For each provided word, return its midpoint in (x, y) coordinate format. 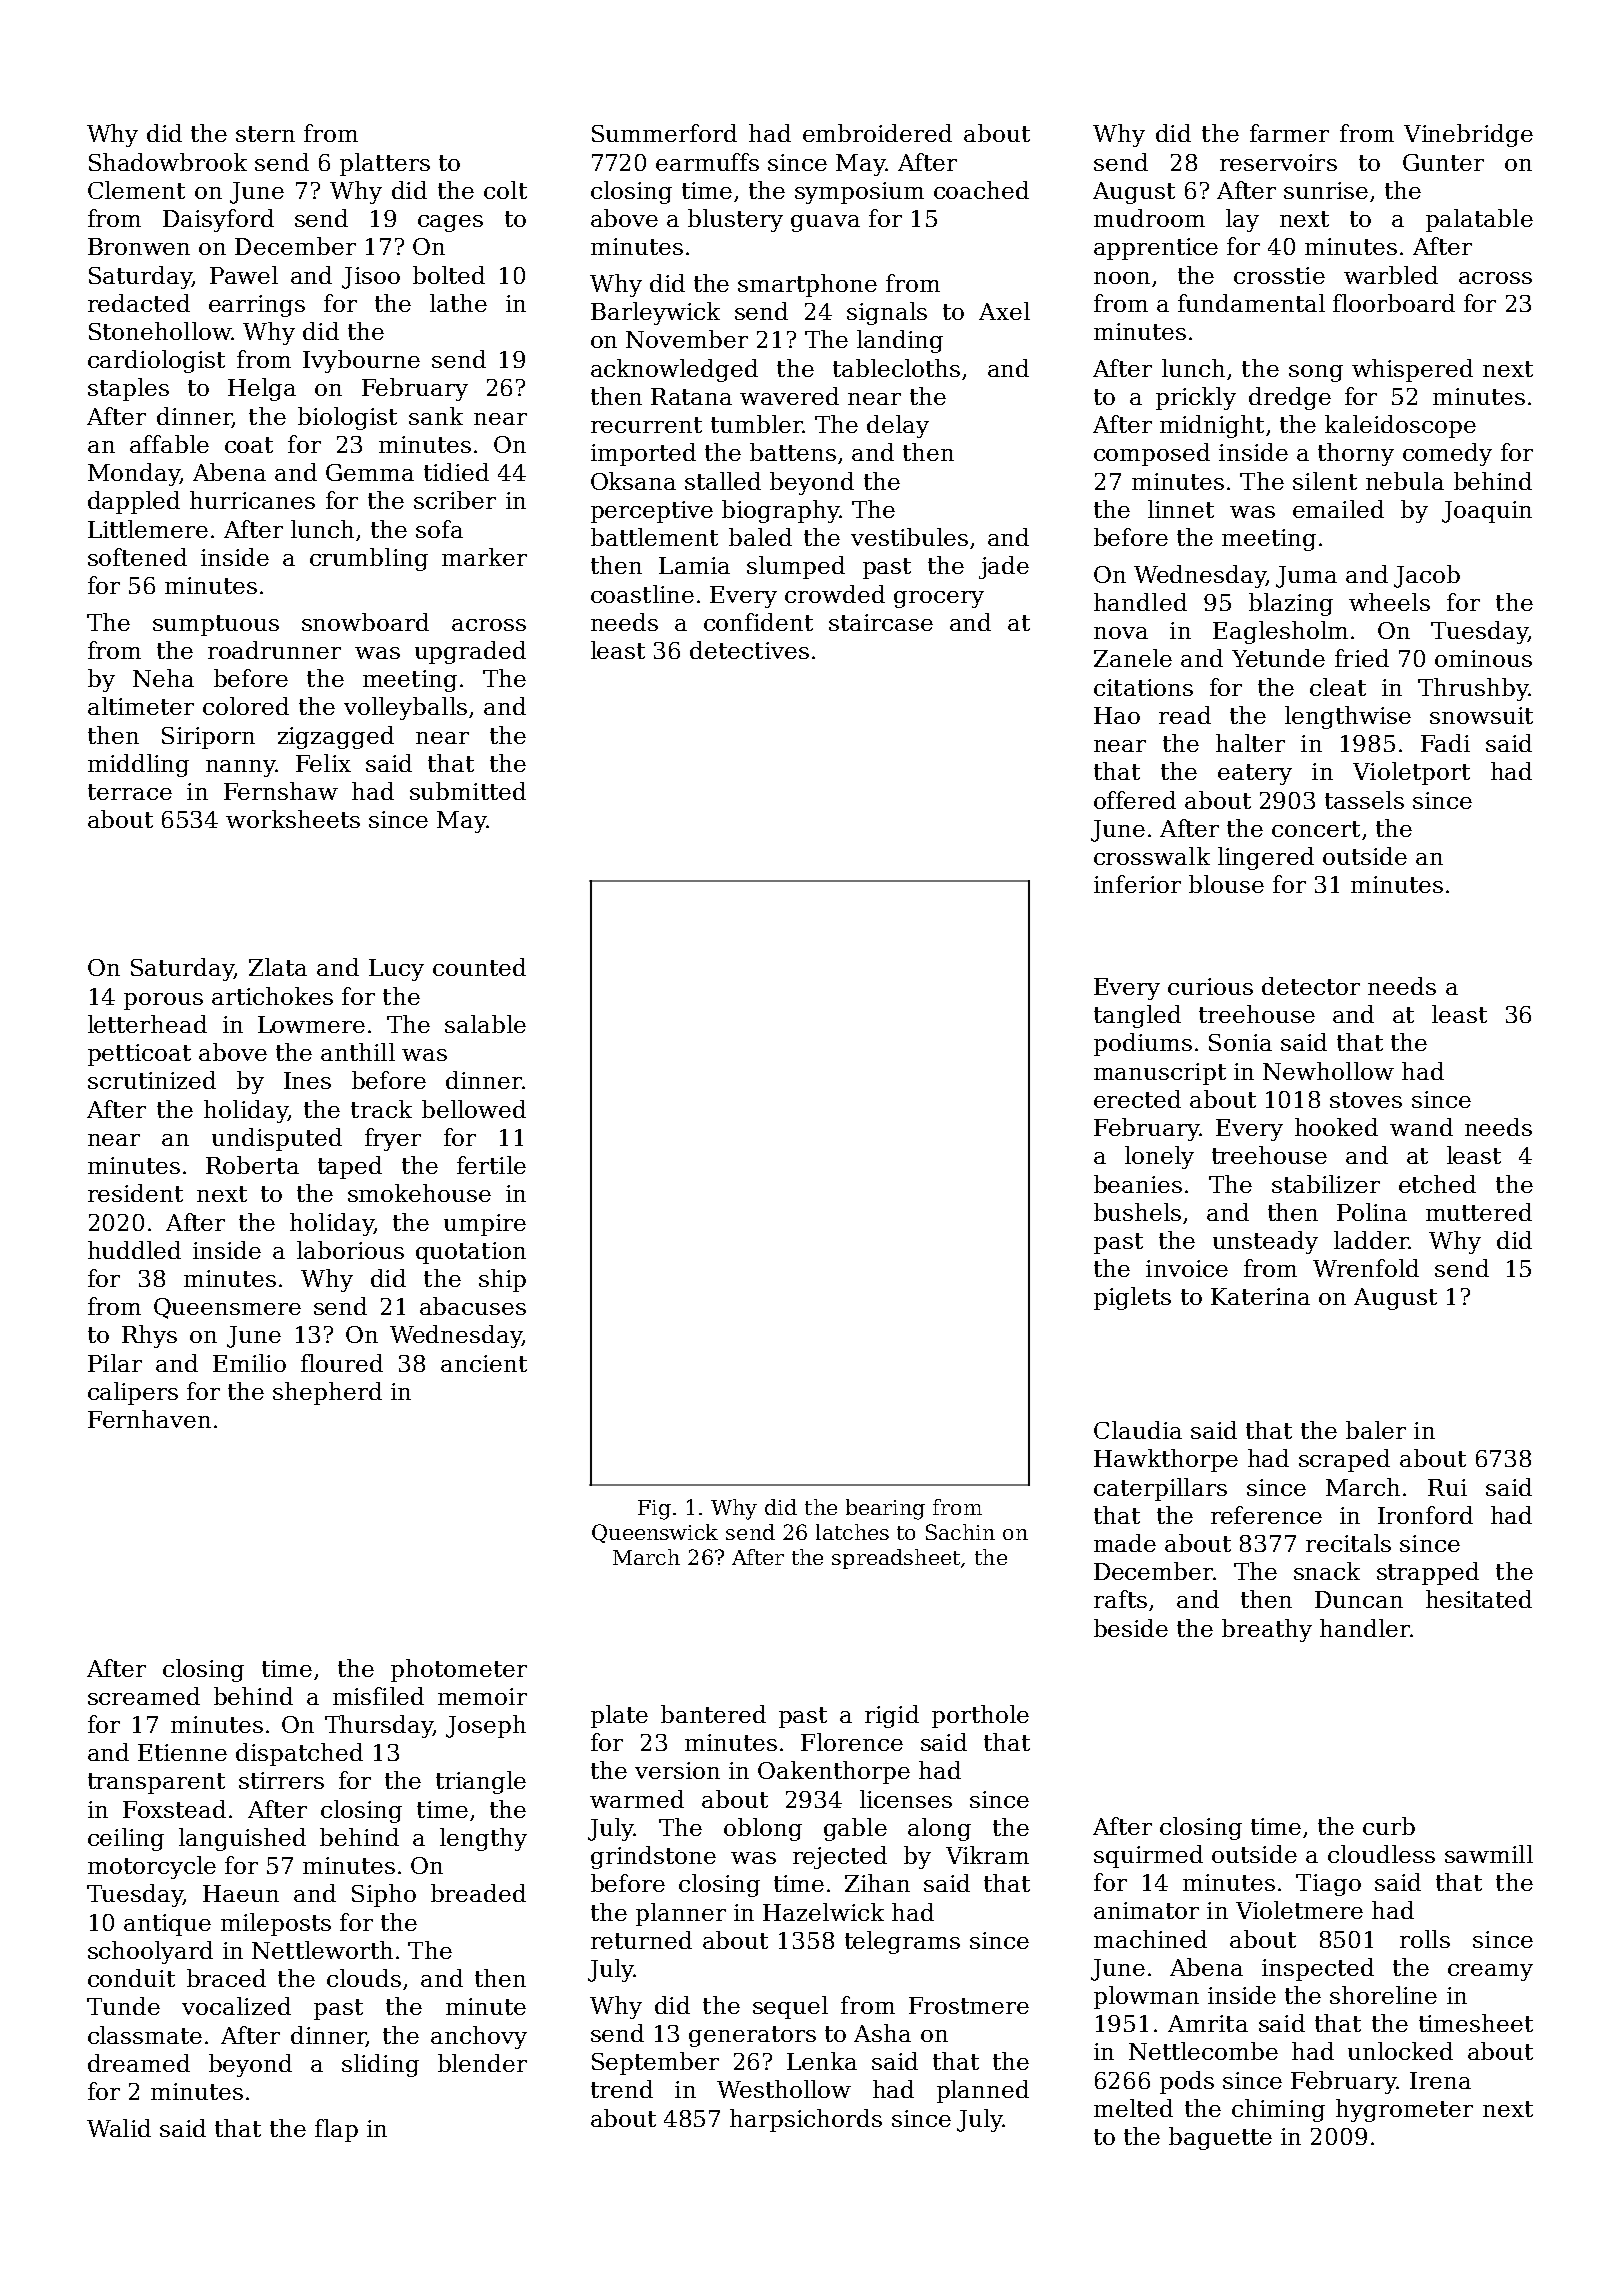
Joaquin (1487, 512)
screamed (144, 1696)
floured (342, 1363)
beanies (1138, 1184)
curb (1389, 1826)
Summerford (664, 133)
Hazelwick (823, 1912)
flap (336, 2130)
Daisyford (218, 220)
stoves (1366, 1100)
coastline (642, 594)
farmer (1289, 133)
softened (137, 557)
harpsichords (806, 2120)
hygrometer (1404, 2110)
